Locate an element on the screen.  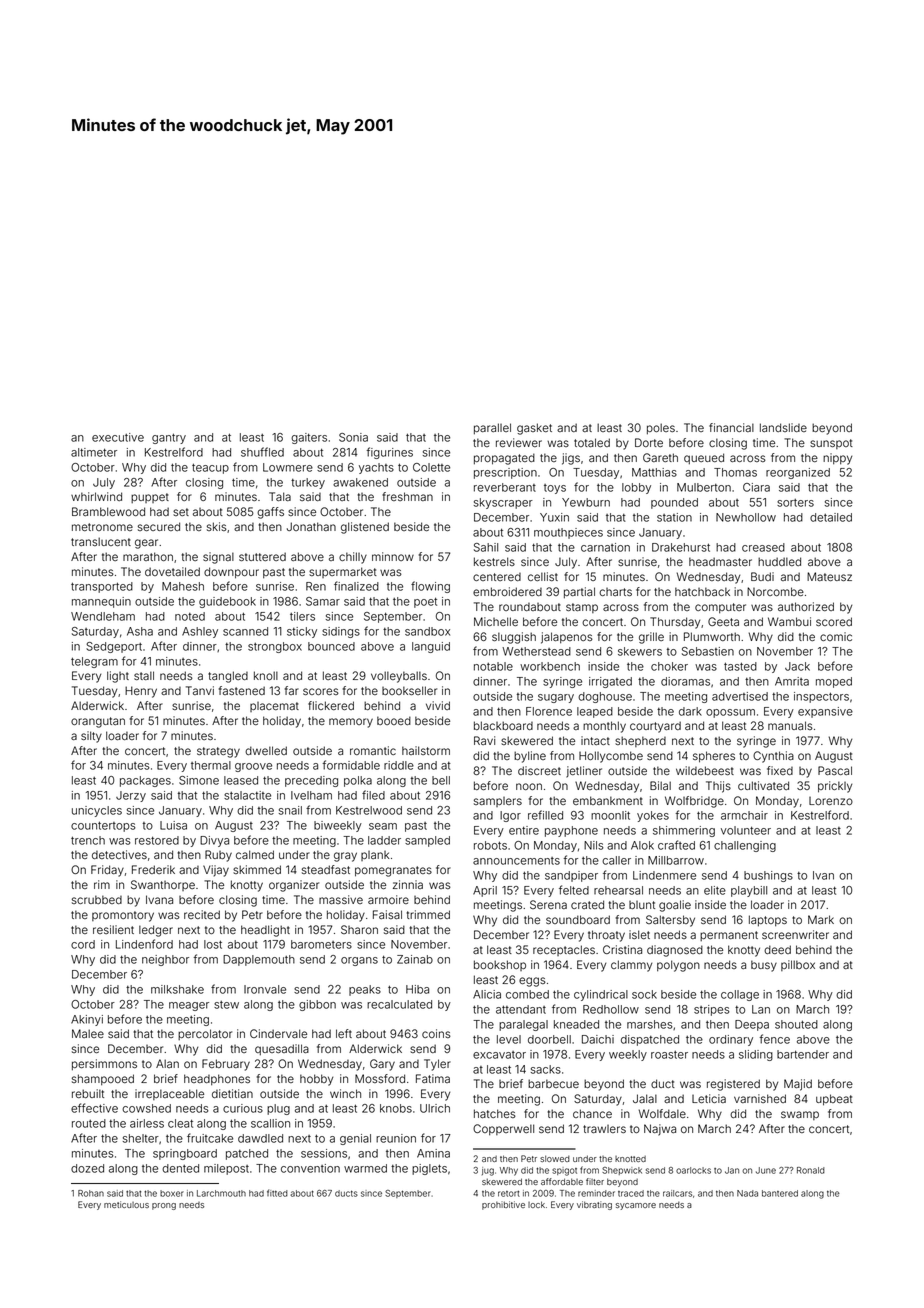
choker is located at coordinates (669, 666).
